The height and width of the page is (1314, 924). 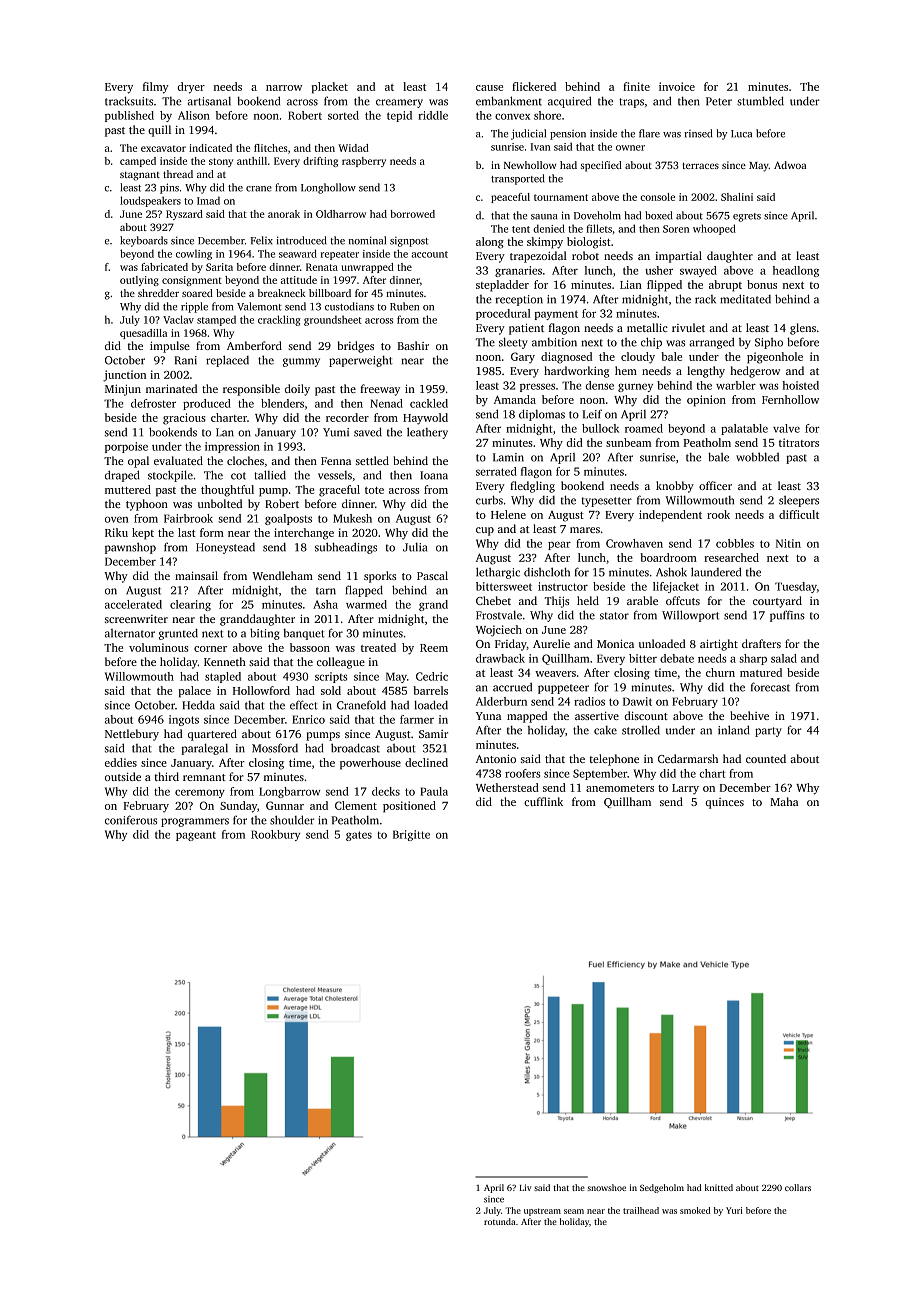 I want to click on rotunda, so click(x=500, y=1221).
